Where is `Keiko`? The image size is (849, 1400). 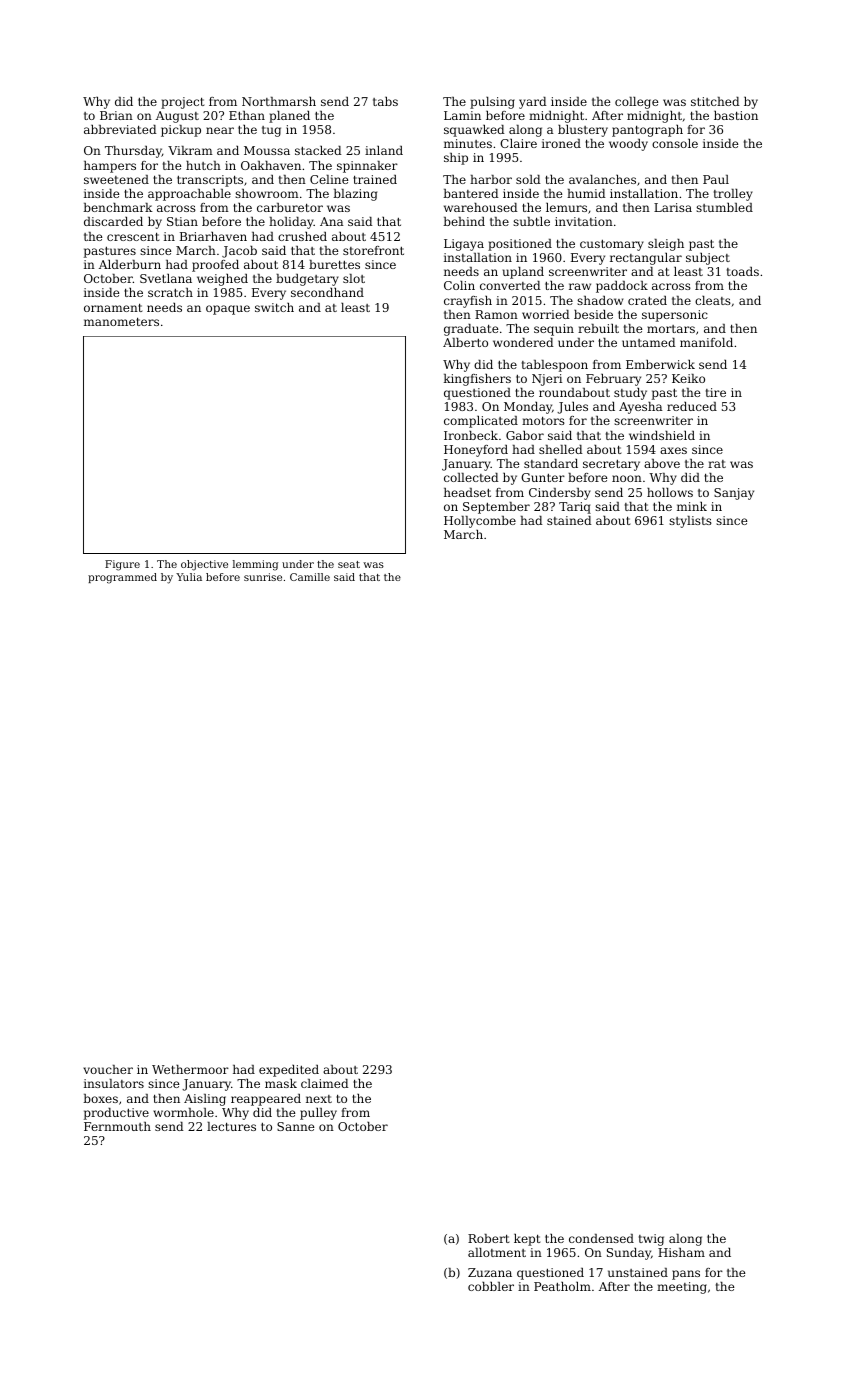
Keiko is located at coordinates (688, 378).
